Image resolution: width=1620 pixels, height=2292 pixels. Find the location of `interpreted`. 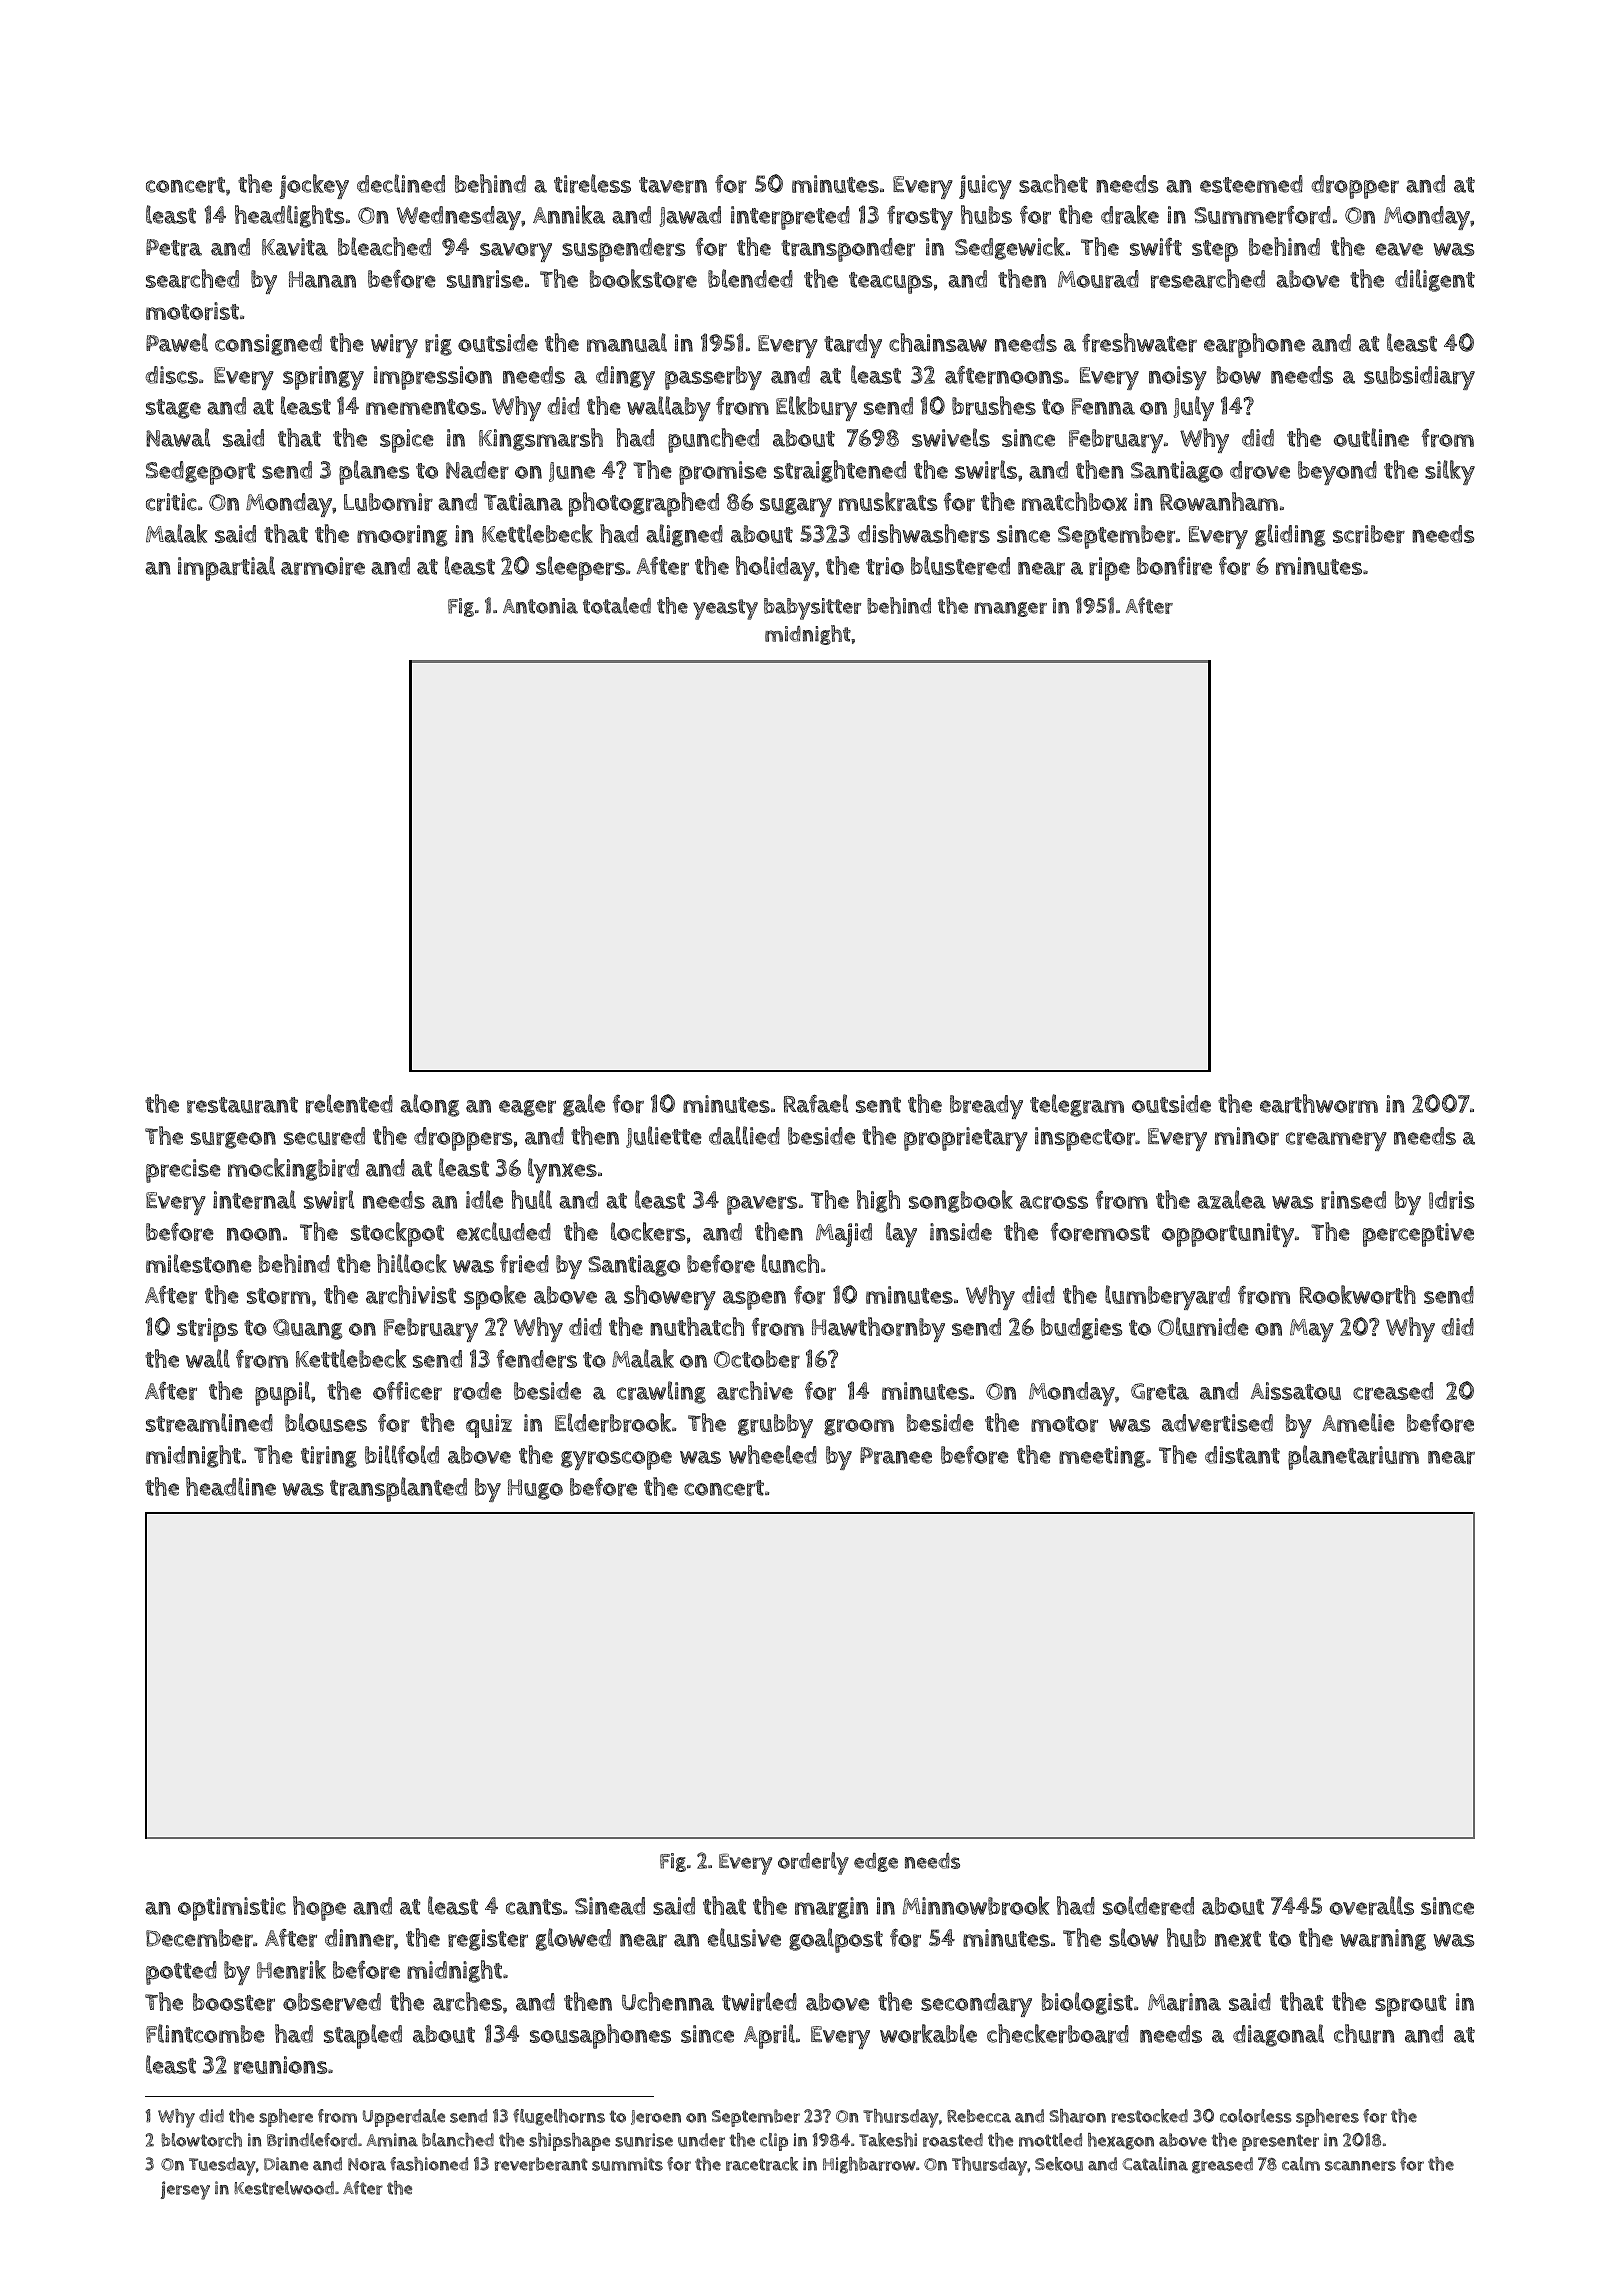

interpreted is located at coordinates (790, 218).
